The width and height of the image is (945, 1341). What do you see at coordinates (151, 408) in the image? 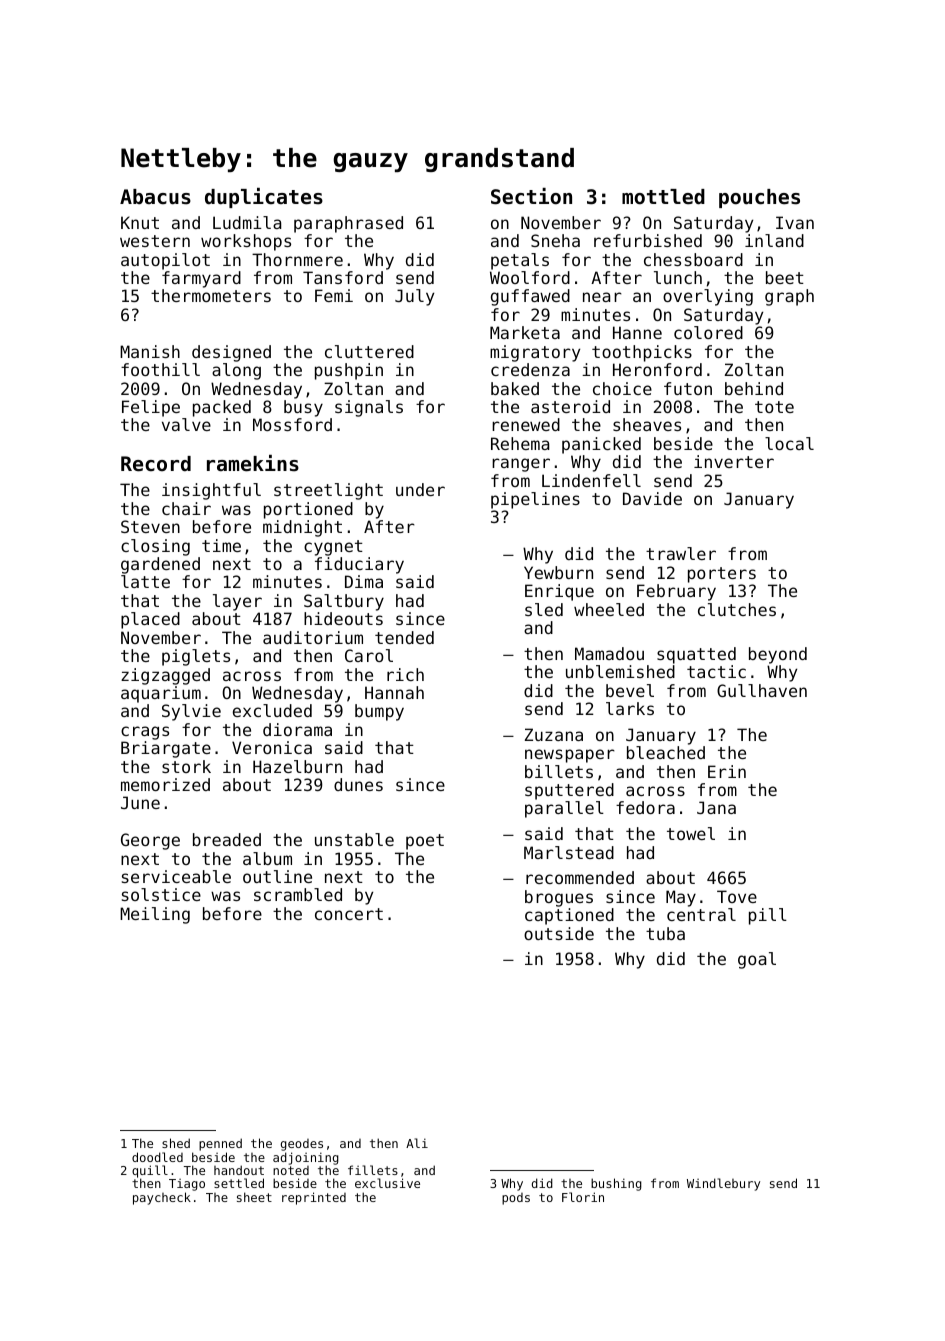
I see `Felipe` at bounding box center [151, 408].
